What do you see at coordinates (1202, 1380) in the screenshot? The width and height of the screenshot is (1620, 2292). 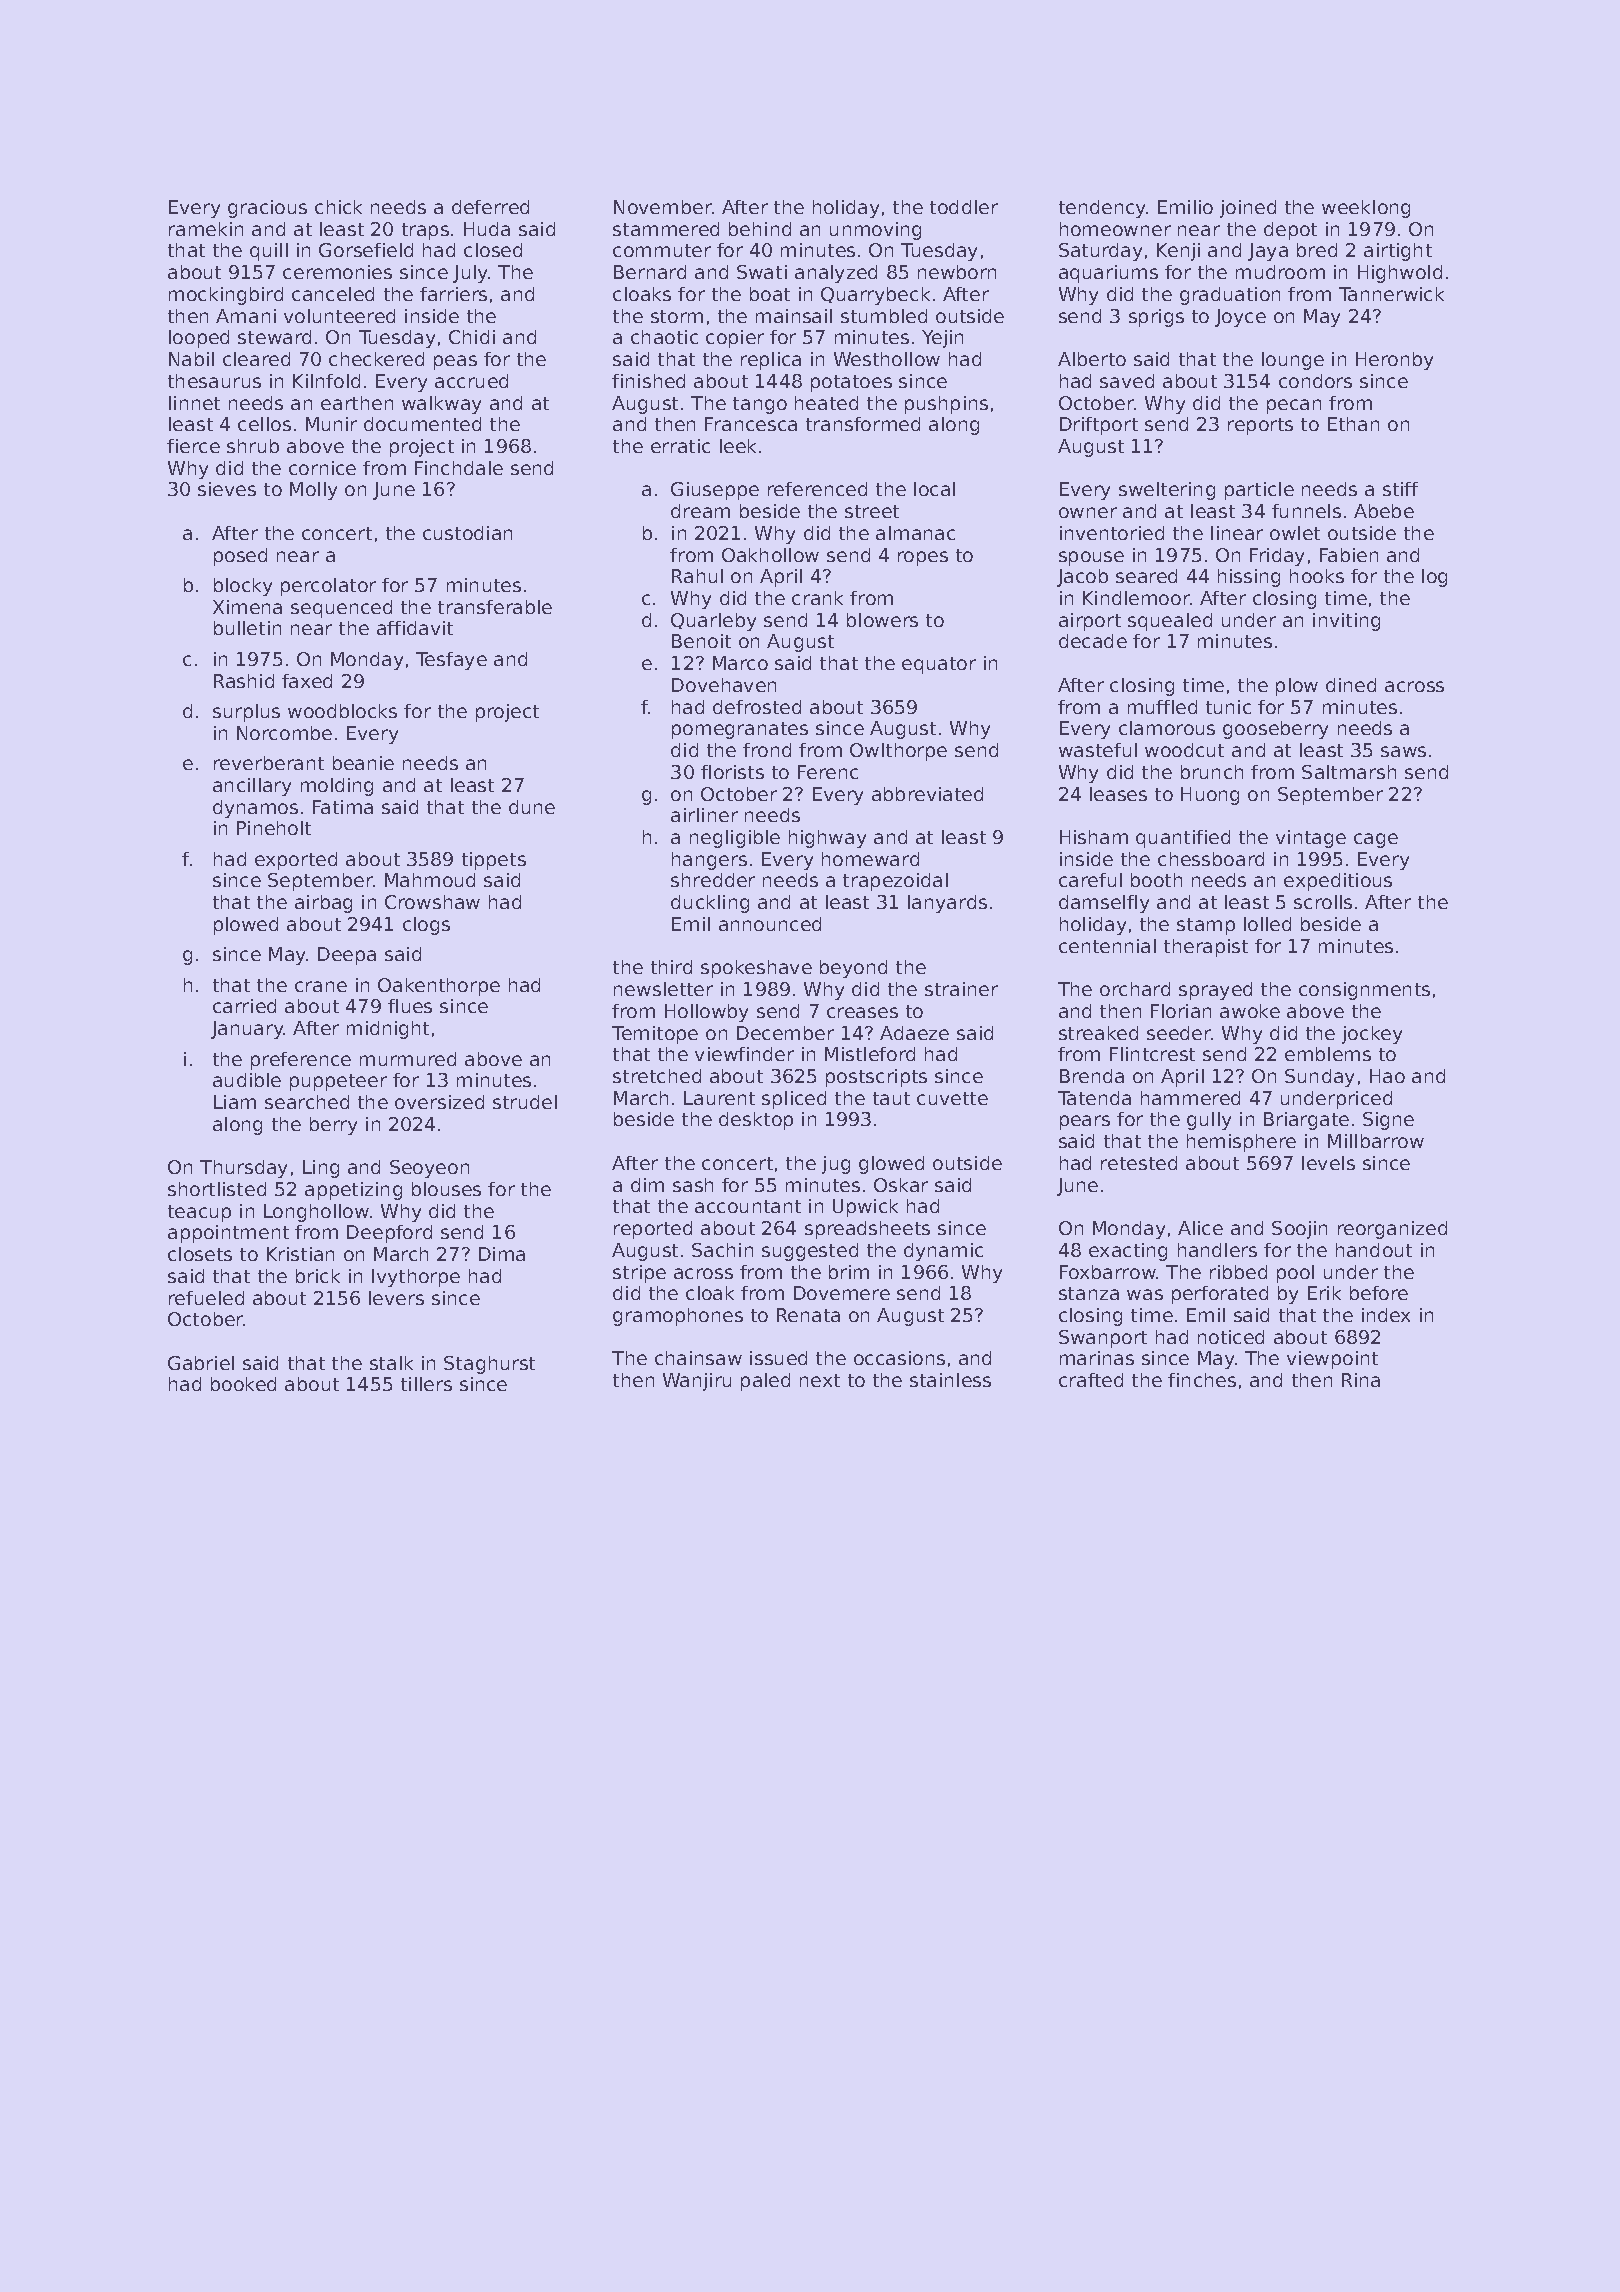 I see `finches` at bounding box center [1202, 1380].
